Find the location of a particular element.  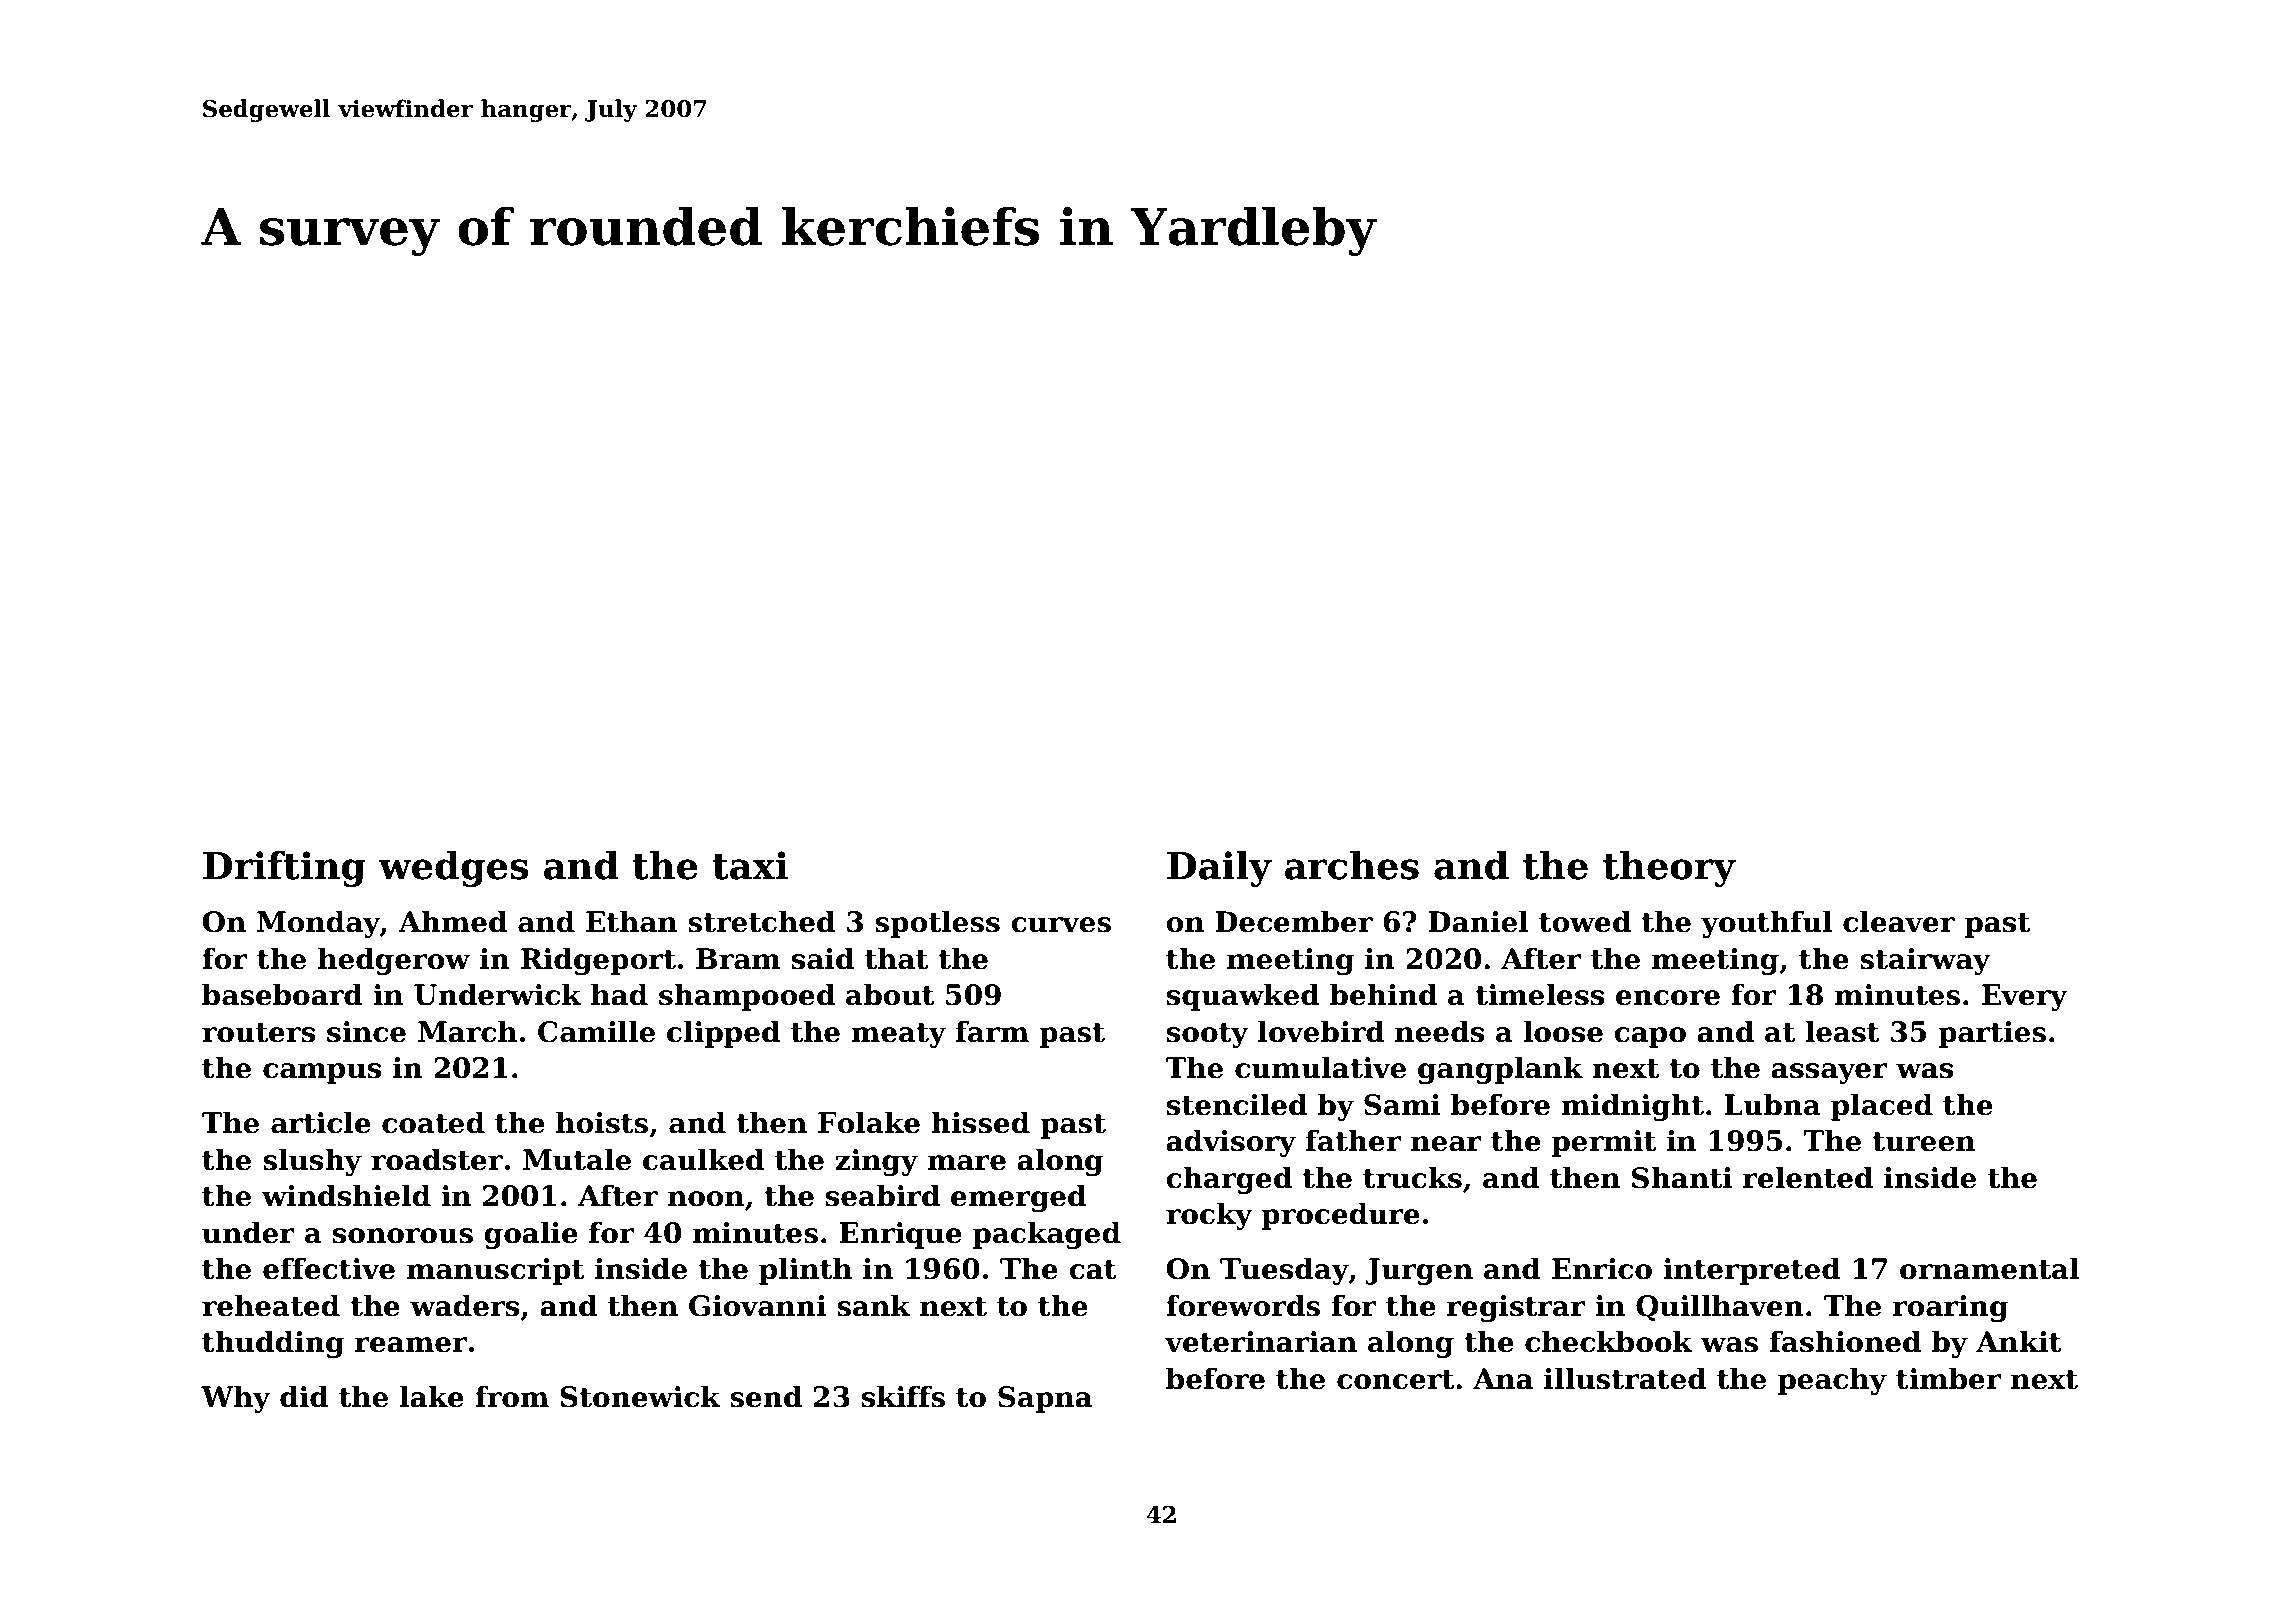

campus is located at coordinates (322, 1073).
